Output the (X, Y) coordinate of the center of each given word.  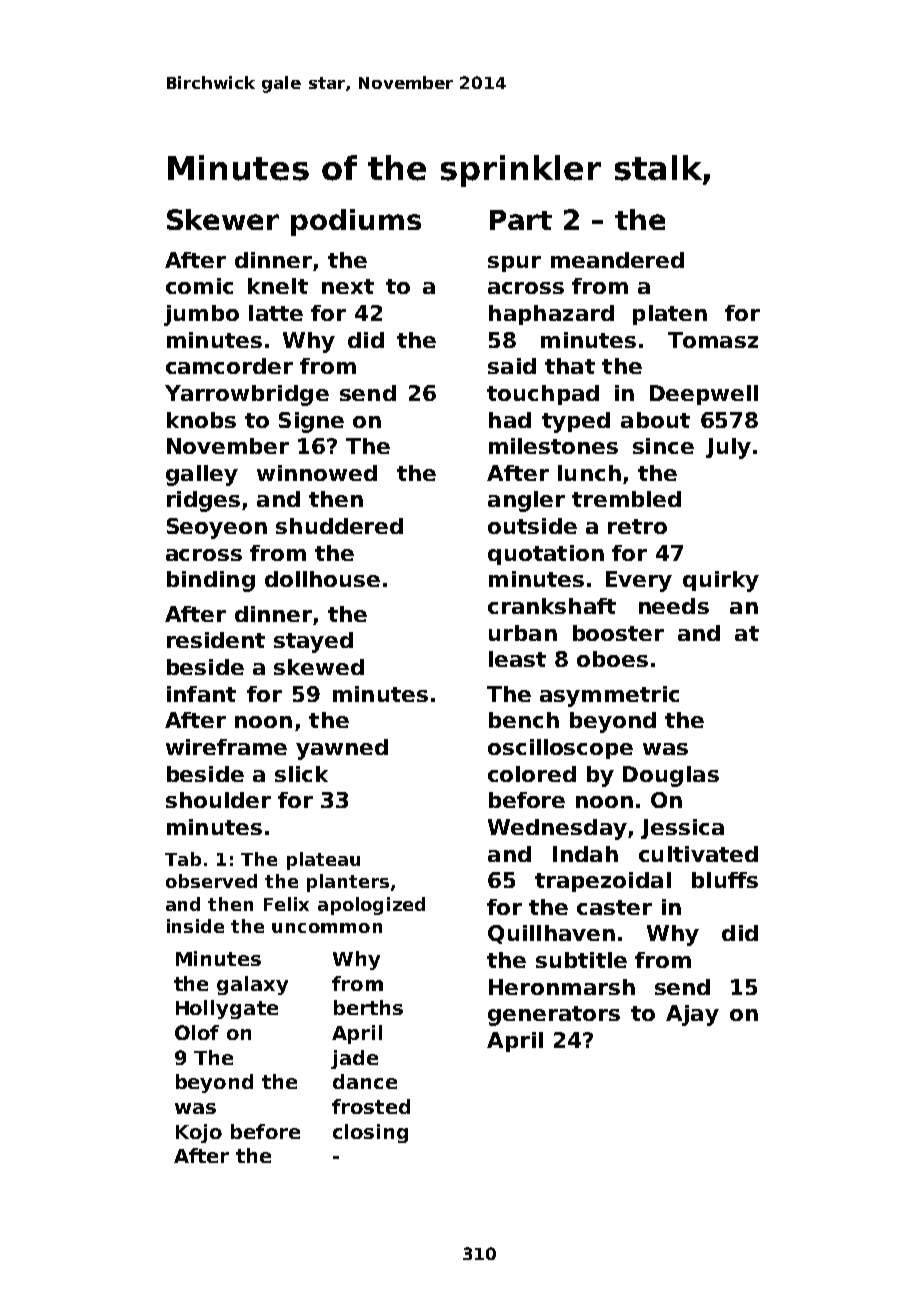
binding (211, 581)
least (517, 659)
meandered (617, 260)
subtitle (581, 960)
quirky (721, 581)
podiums (356, 222)
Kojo (199, 1133)
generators (554, 1016)
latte (276, 313)
